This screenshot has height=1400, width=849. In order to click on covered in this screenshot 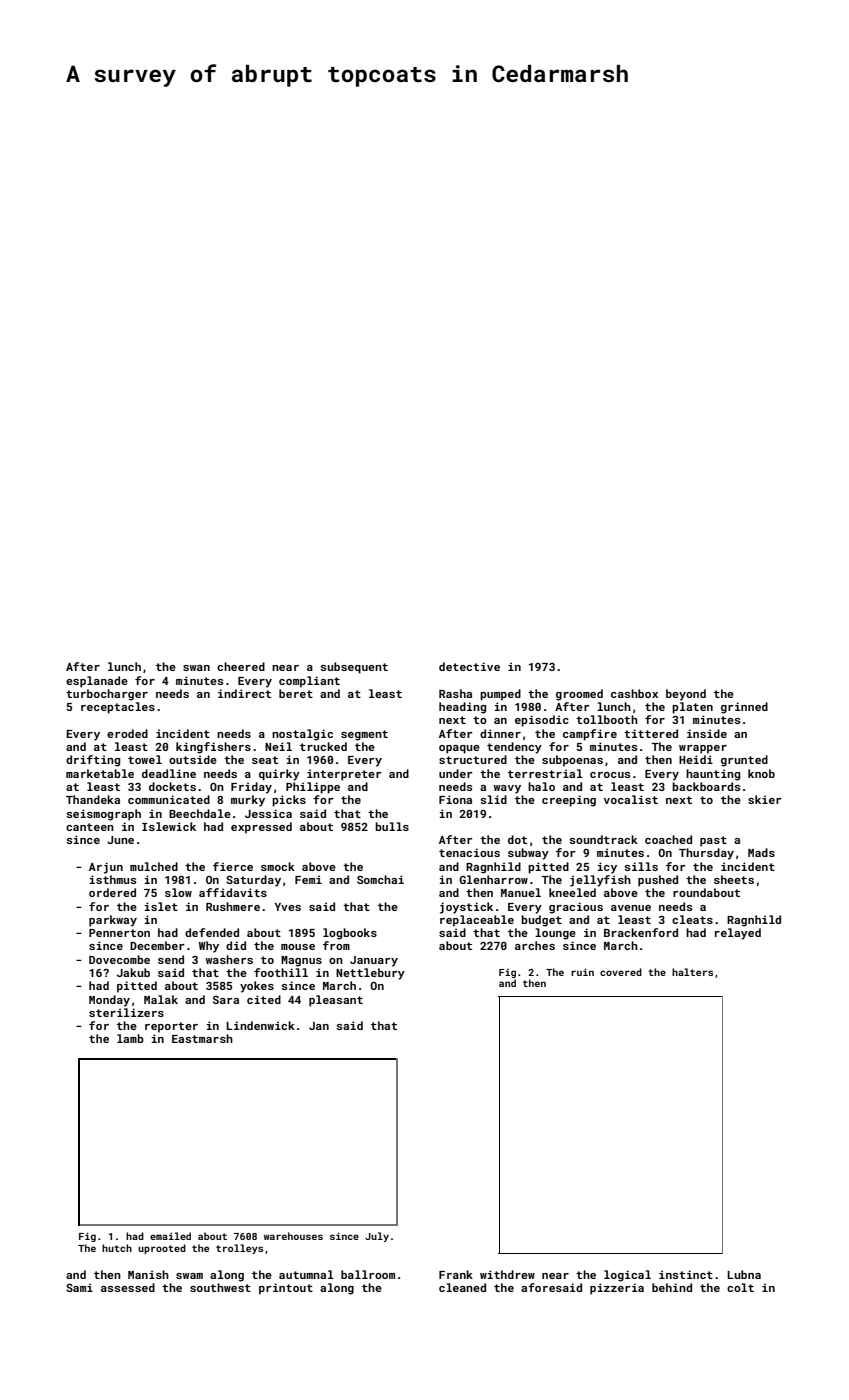, I will do `click(621, 972)`.
